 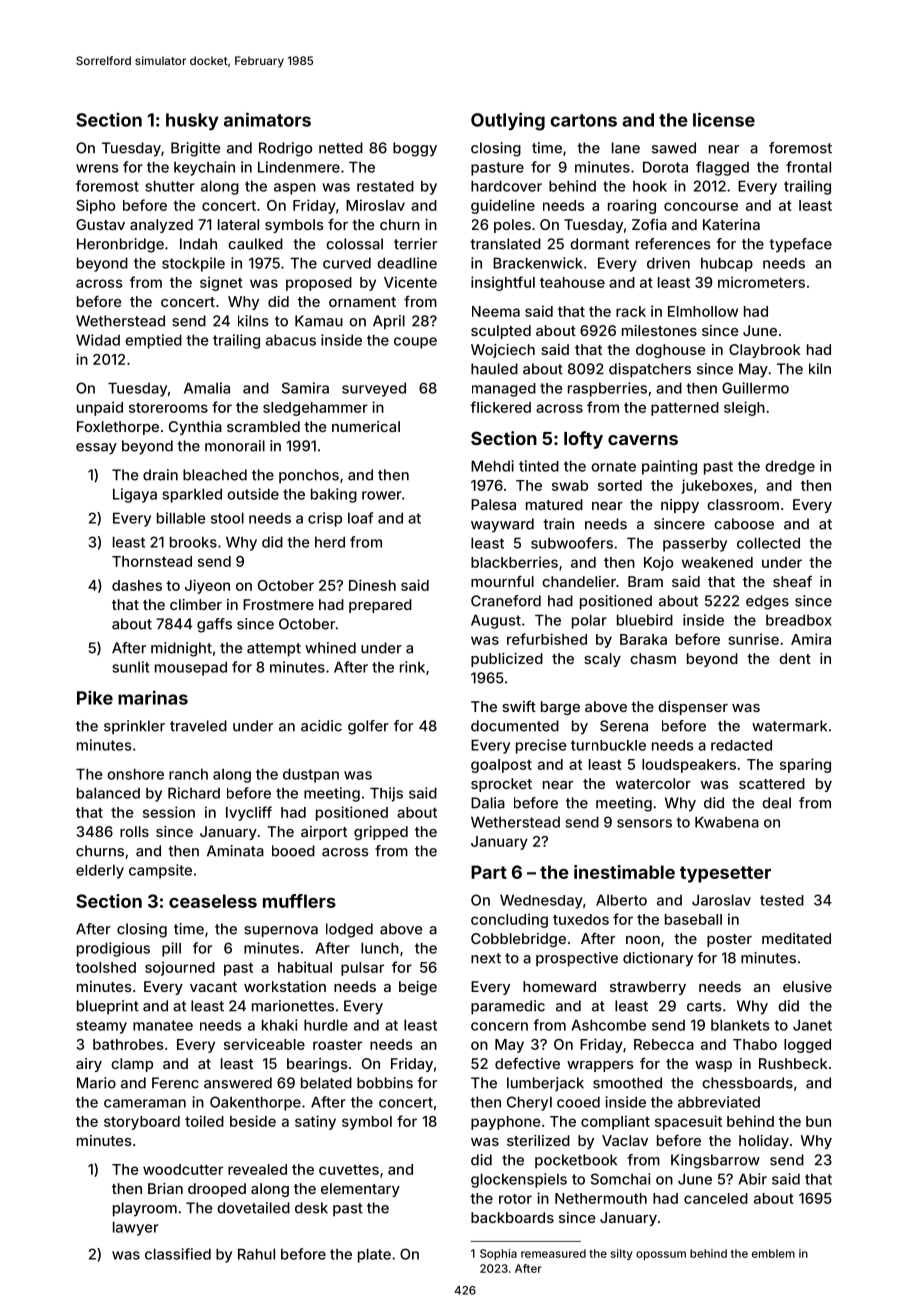 I want to click on Rahul, so click(x=256, y=1254).
